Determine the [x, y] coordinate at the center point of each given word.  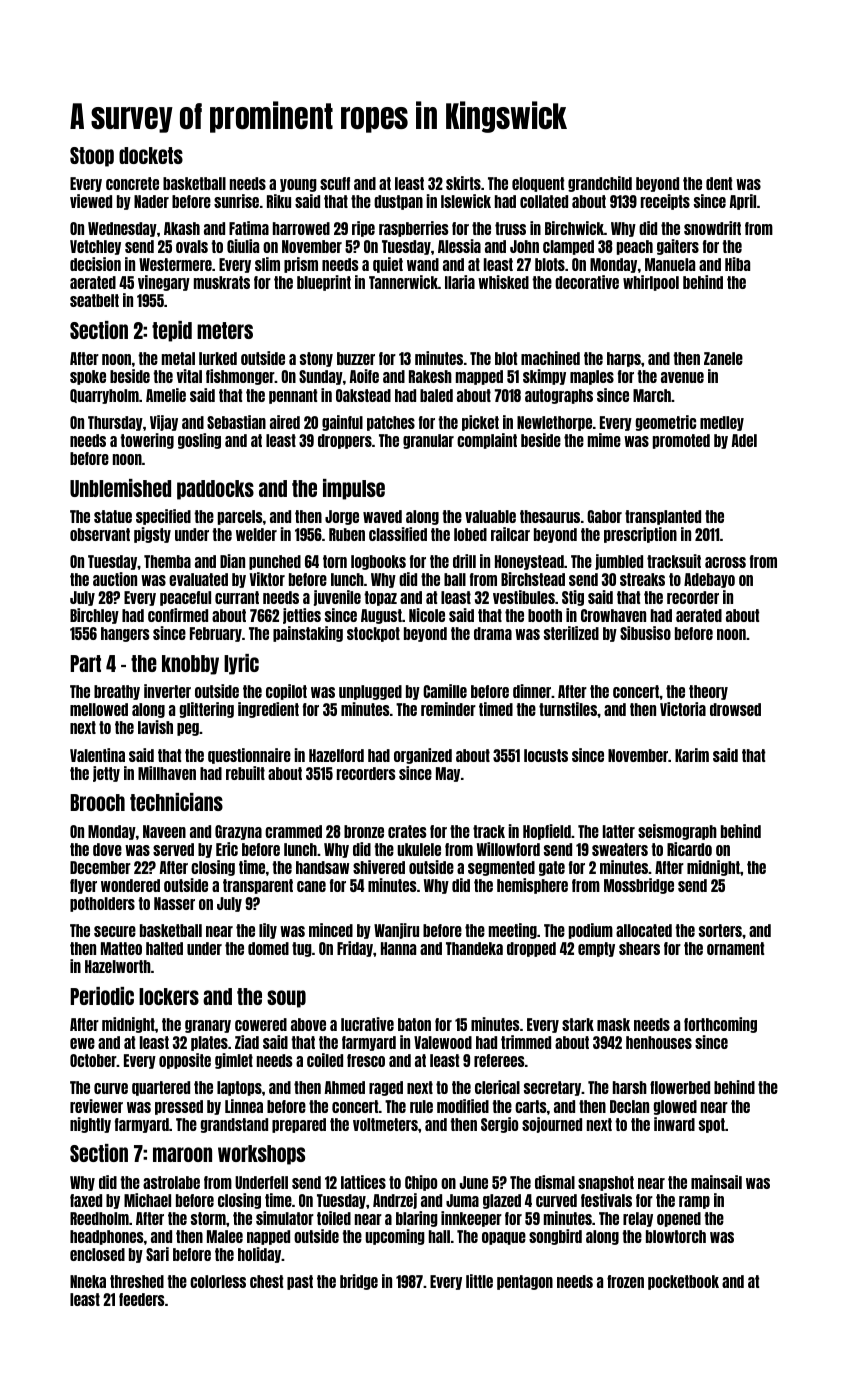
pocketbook [683, 1282]
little [479, 1281]
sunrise [236, 201]
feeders [141, 1299]
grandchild [600, 184]
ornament [735, 948]
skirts [463, 183]
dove [107, 849]
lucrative [367, 1024]
